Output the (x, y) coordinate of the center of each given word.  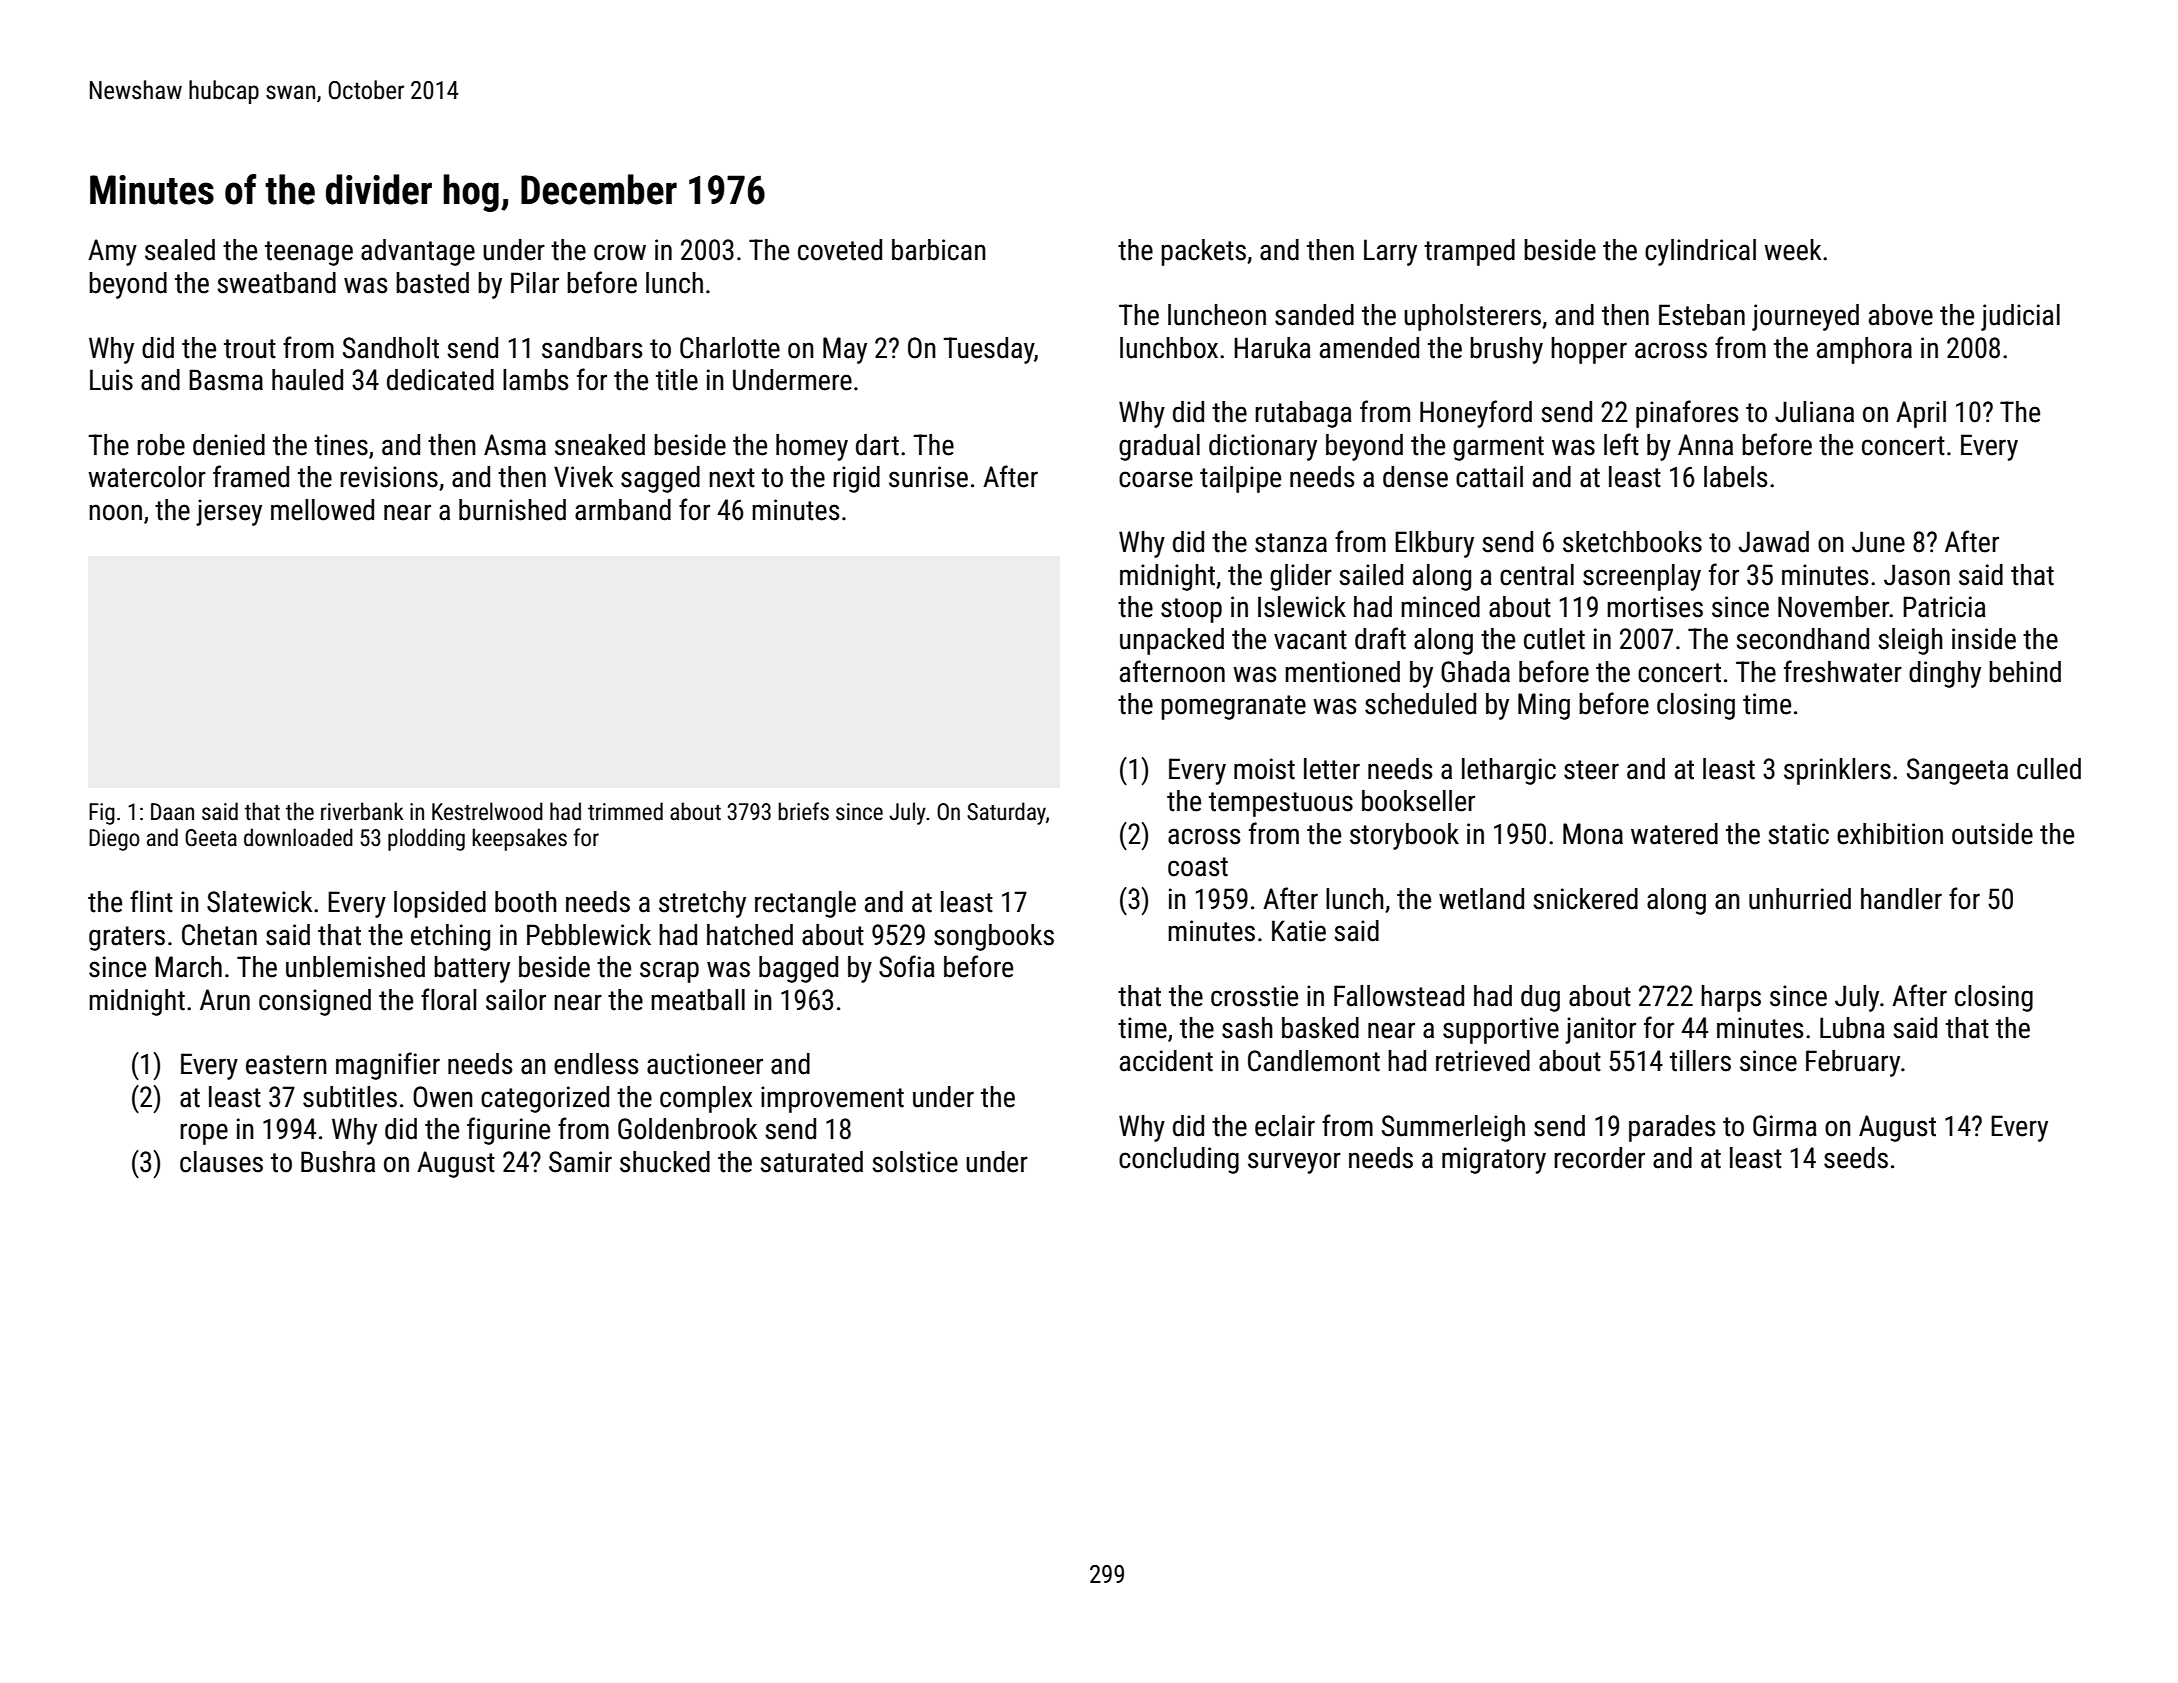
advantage (418, 252)
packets (1203, 252)
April (1921, 414)
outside (1992, 834)
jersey (229, 512)
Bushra (338, 1162)
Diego (114, 840)
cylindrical (1700, 252)
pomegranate (1233, 707)
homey (812, 447)
